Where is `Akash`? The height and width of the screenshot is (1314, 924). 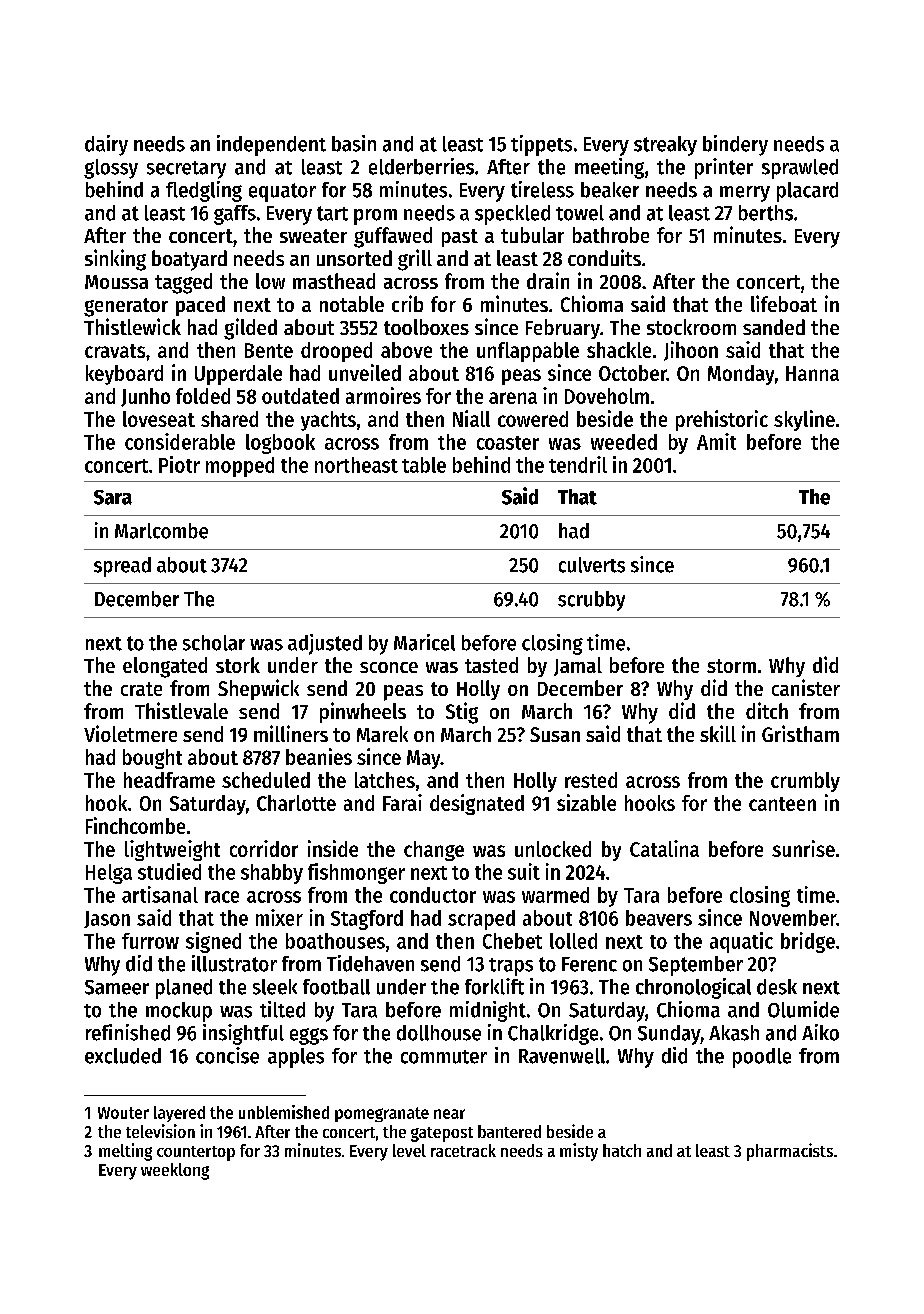 Akash is located at coordinates (734, 1033).
